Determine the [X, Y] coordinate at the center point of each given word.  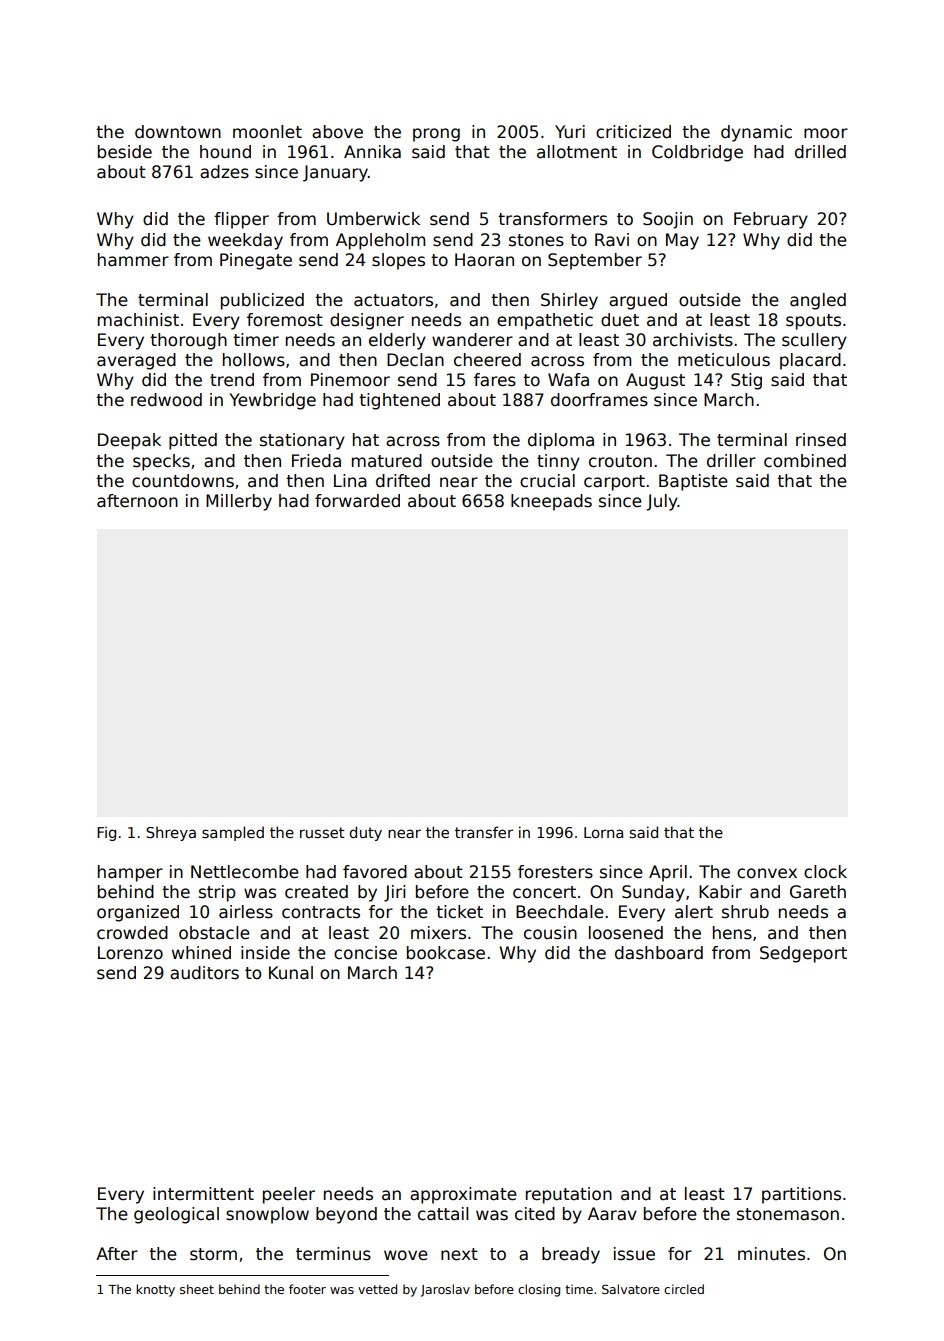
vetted [377, 1289]
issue [634, 1254]
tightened [399, 401]
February [771, 220]
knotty [155, 1290]
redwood [166, 400]
